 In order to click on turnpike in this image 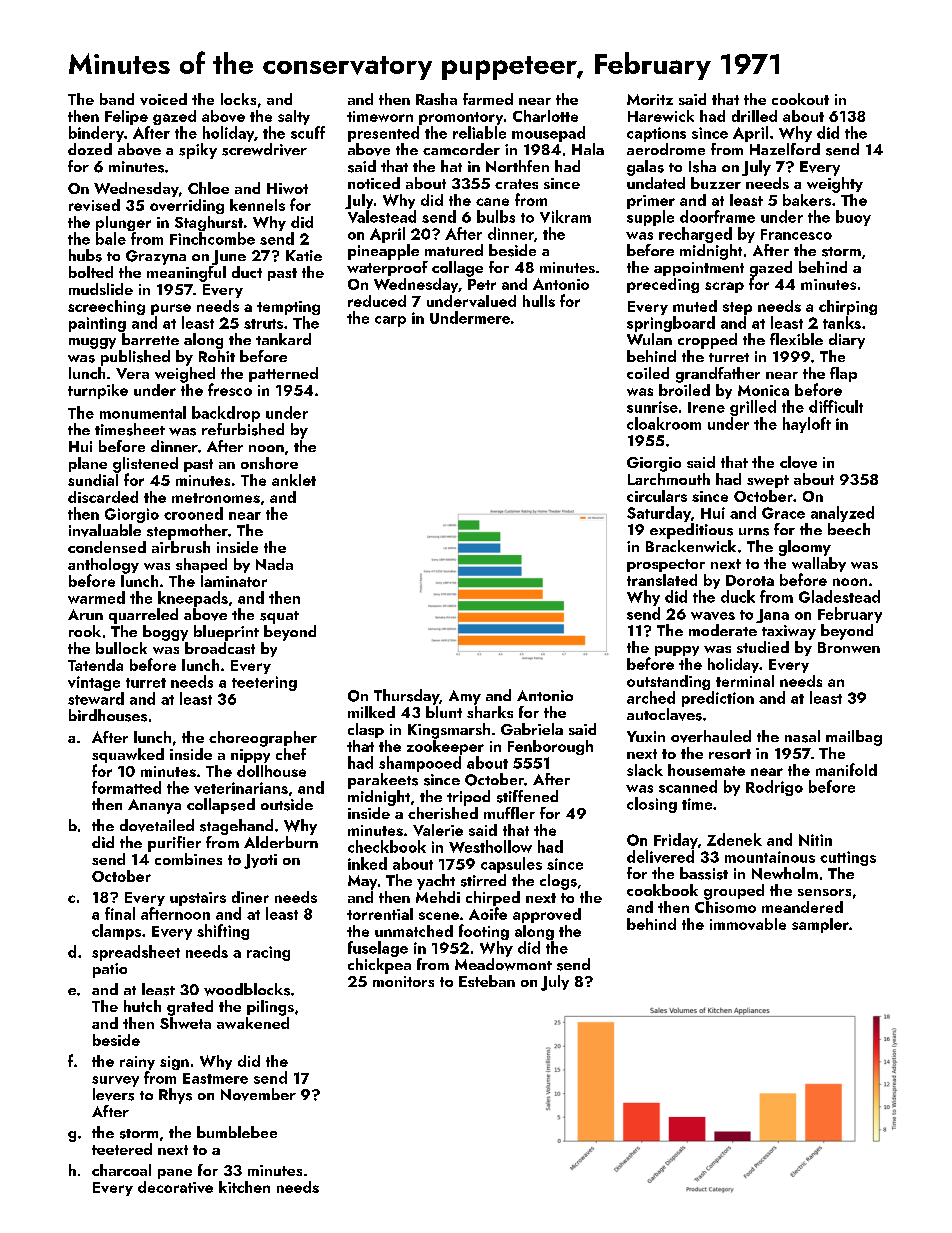, I will do `click(98, 391)`.
